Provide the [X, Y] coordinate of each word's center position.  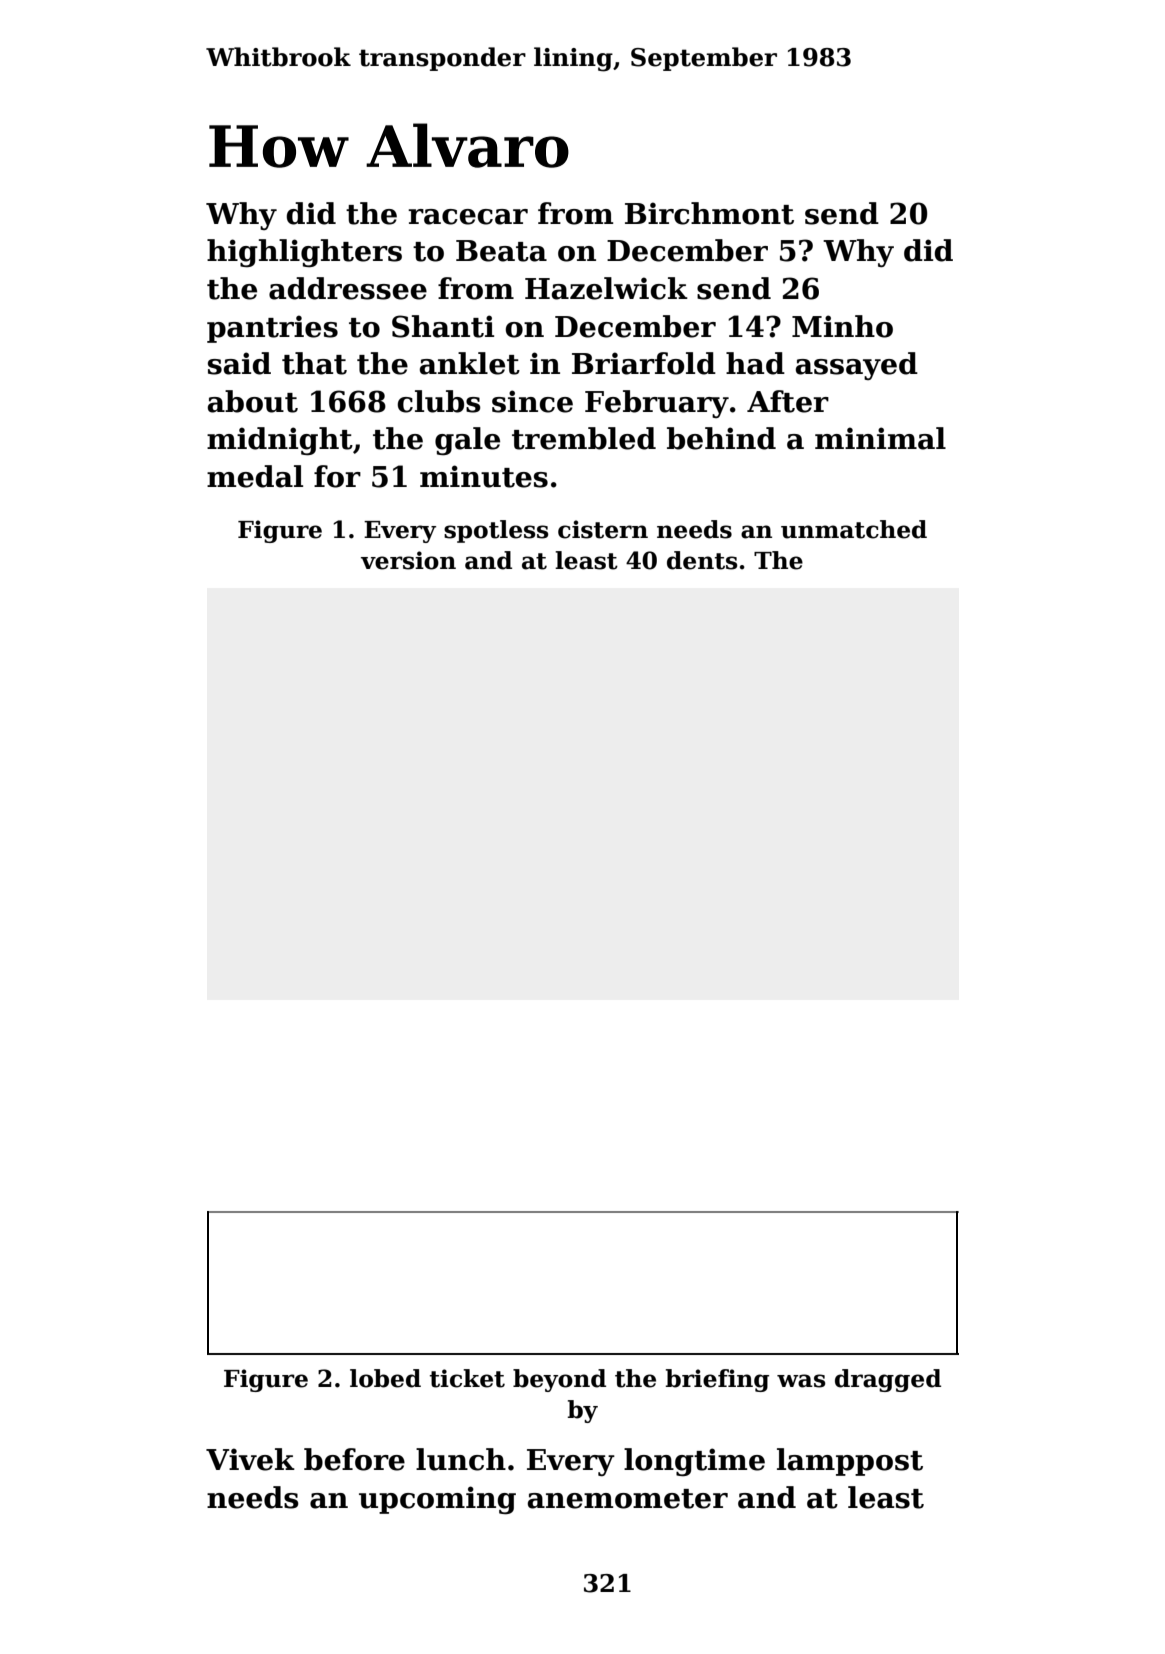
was [801, 1381]
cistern [603, 529]
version [408, 560]
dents [702, 560]
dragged [888, 1380]
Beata [501, 251]
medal [255, 476]
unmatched [854, 529]
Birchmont [709, 213]
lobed [385, 1378]
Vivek [250, 1459]
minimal [880, 438]
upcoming [437, 1500]
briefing [717, 1380]
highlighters [304, 253]
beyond [559, 1380]
